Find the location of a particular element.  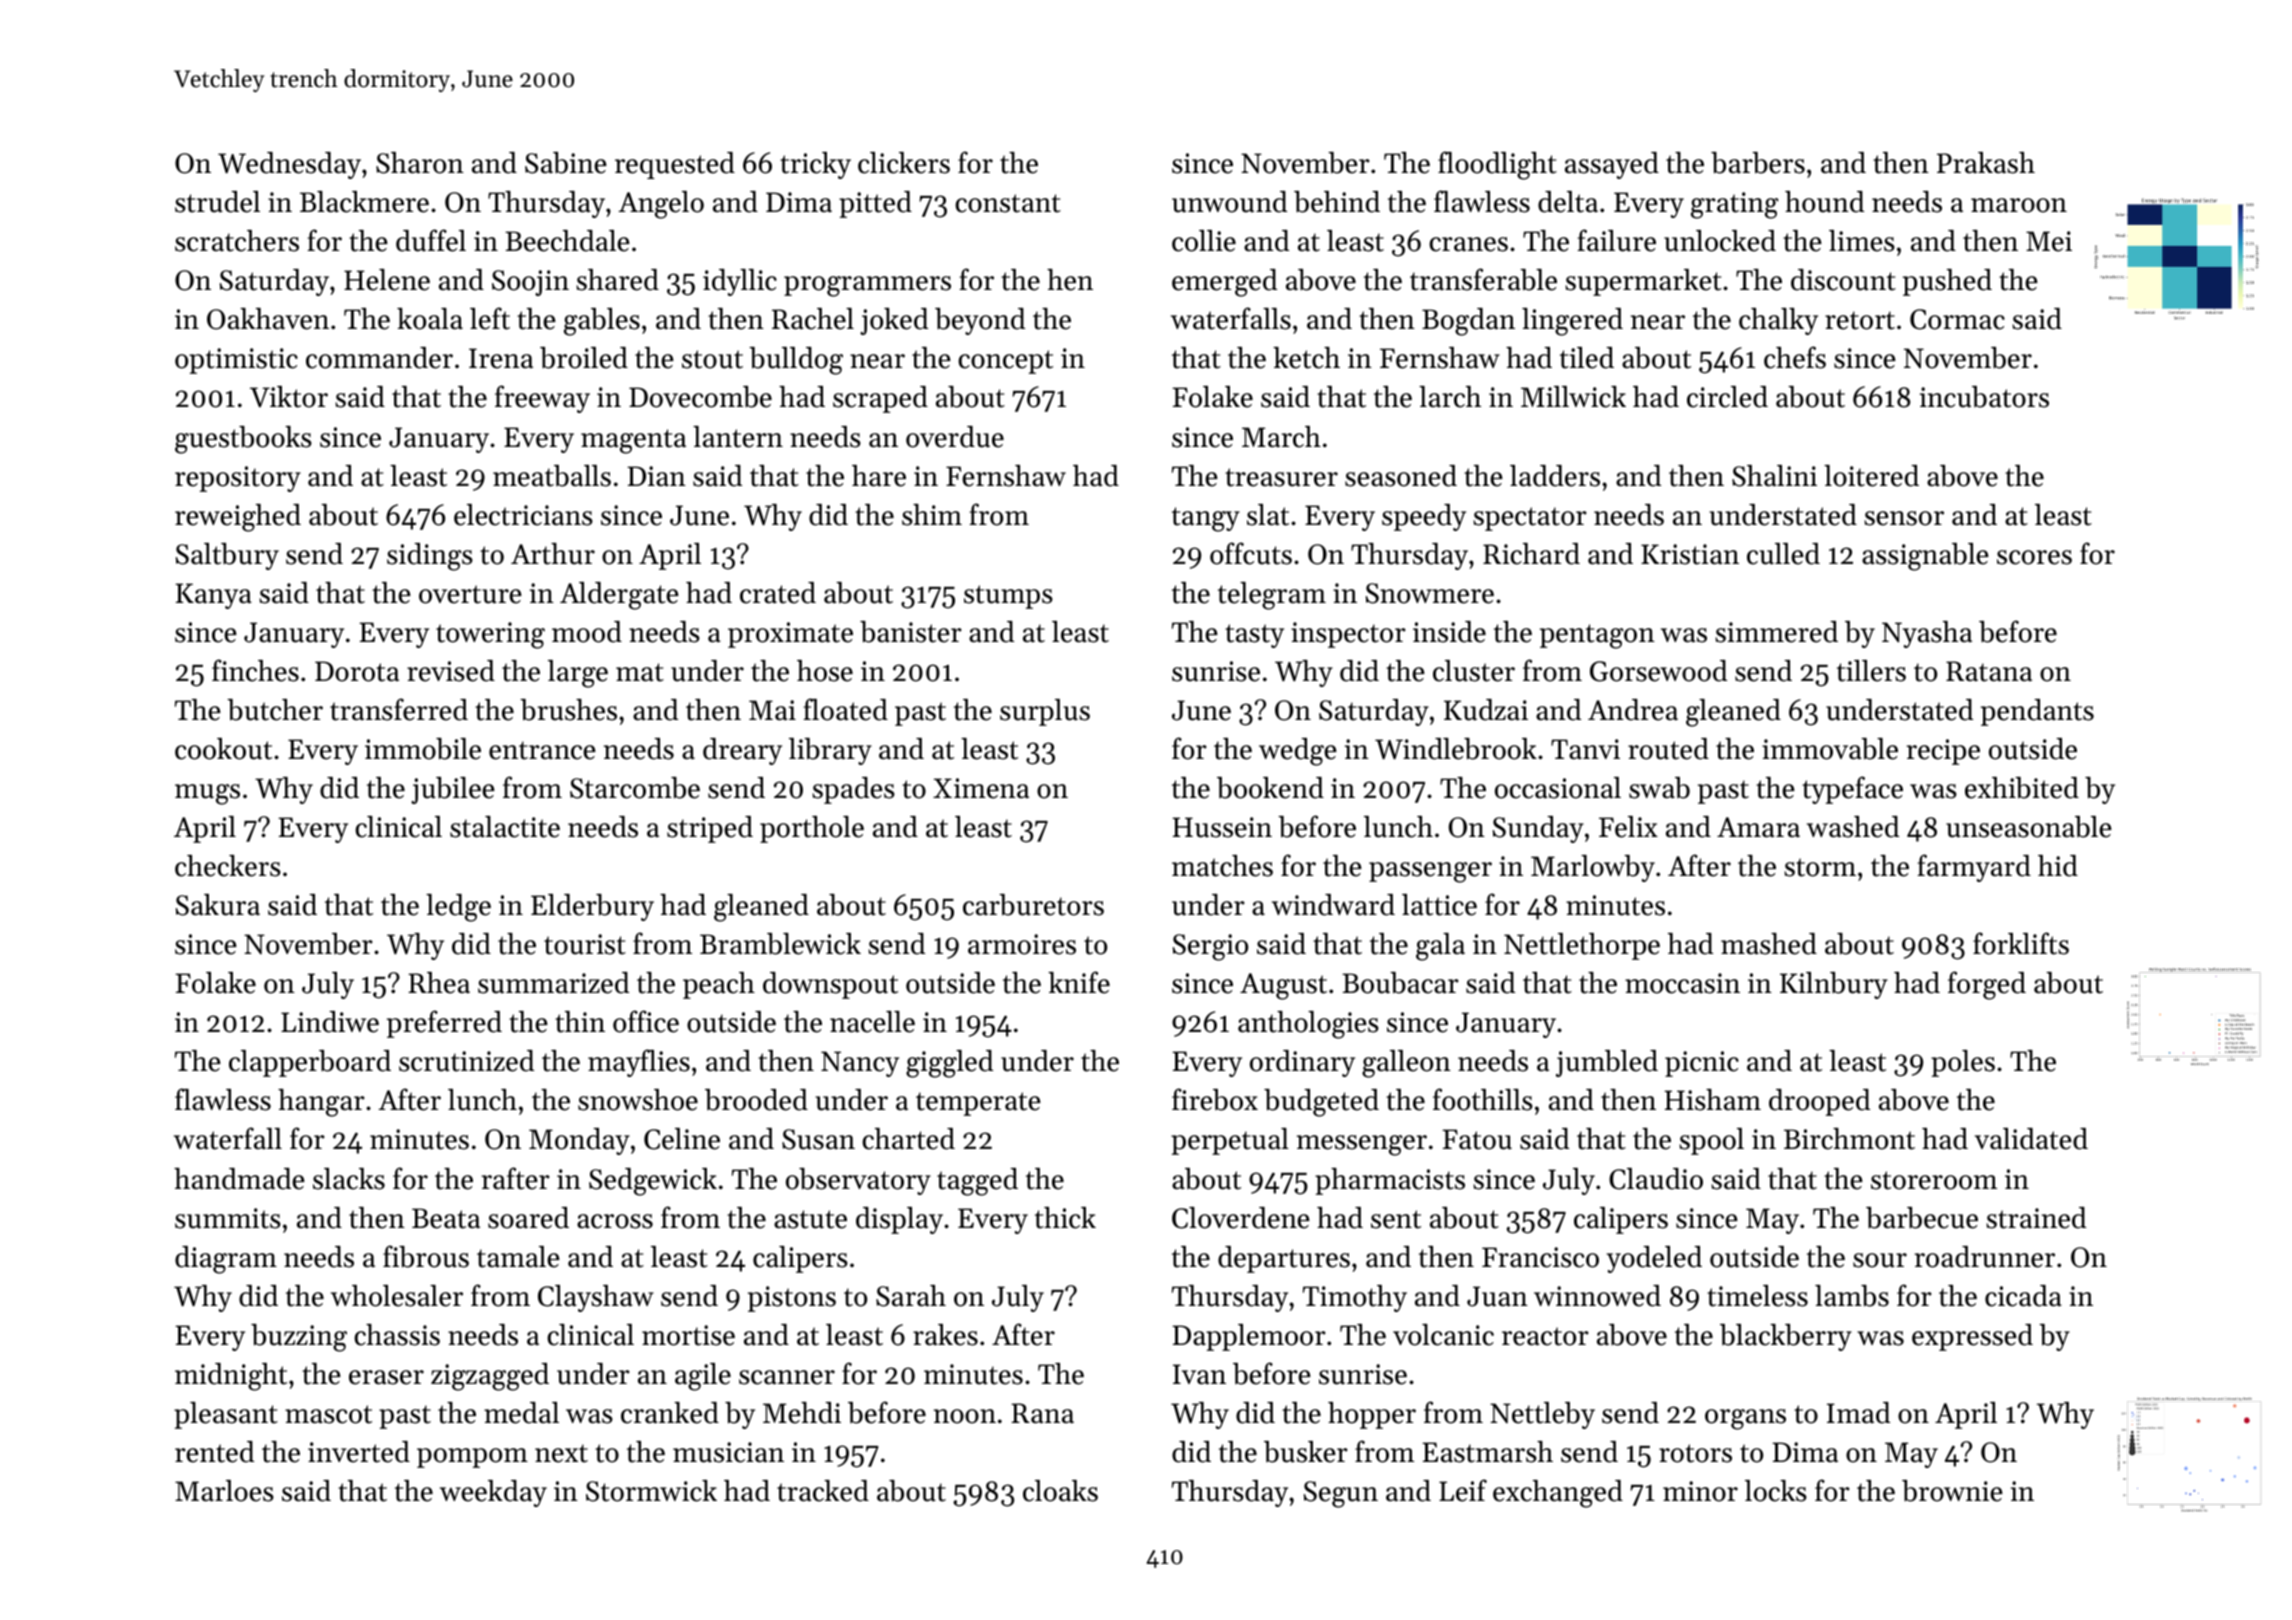

cicada is located at coordinates (2023, 1296).
